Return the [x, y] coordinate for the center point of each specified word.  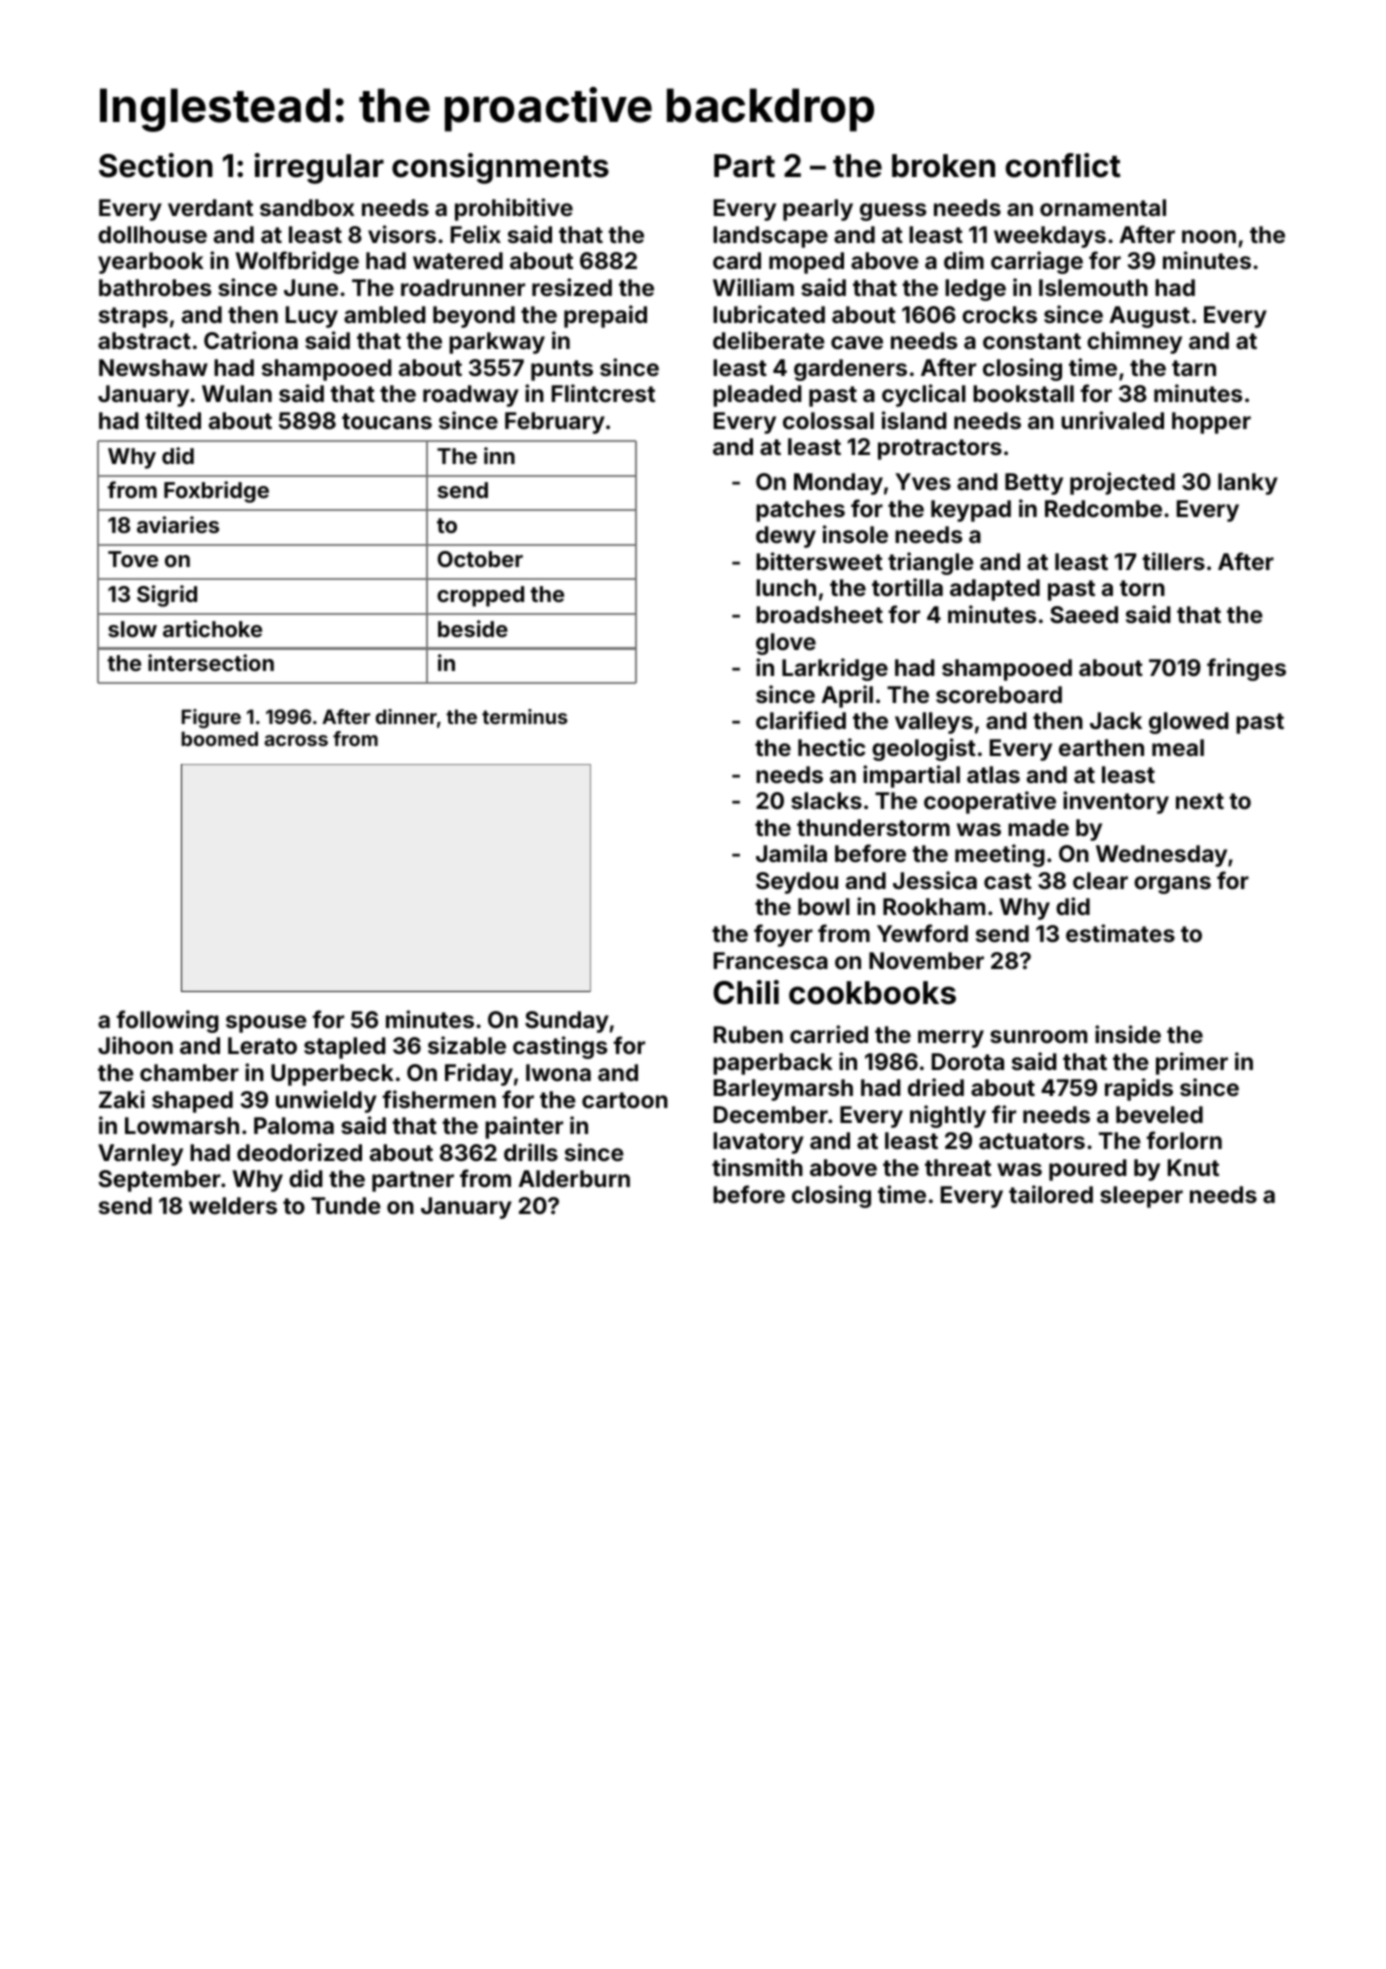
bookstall [1023, 393]
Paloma [294, 1125]
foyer [783, 935]
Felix [476, 234]
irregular [319, 168]
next [1200, 801]
